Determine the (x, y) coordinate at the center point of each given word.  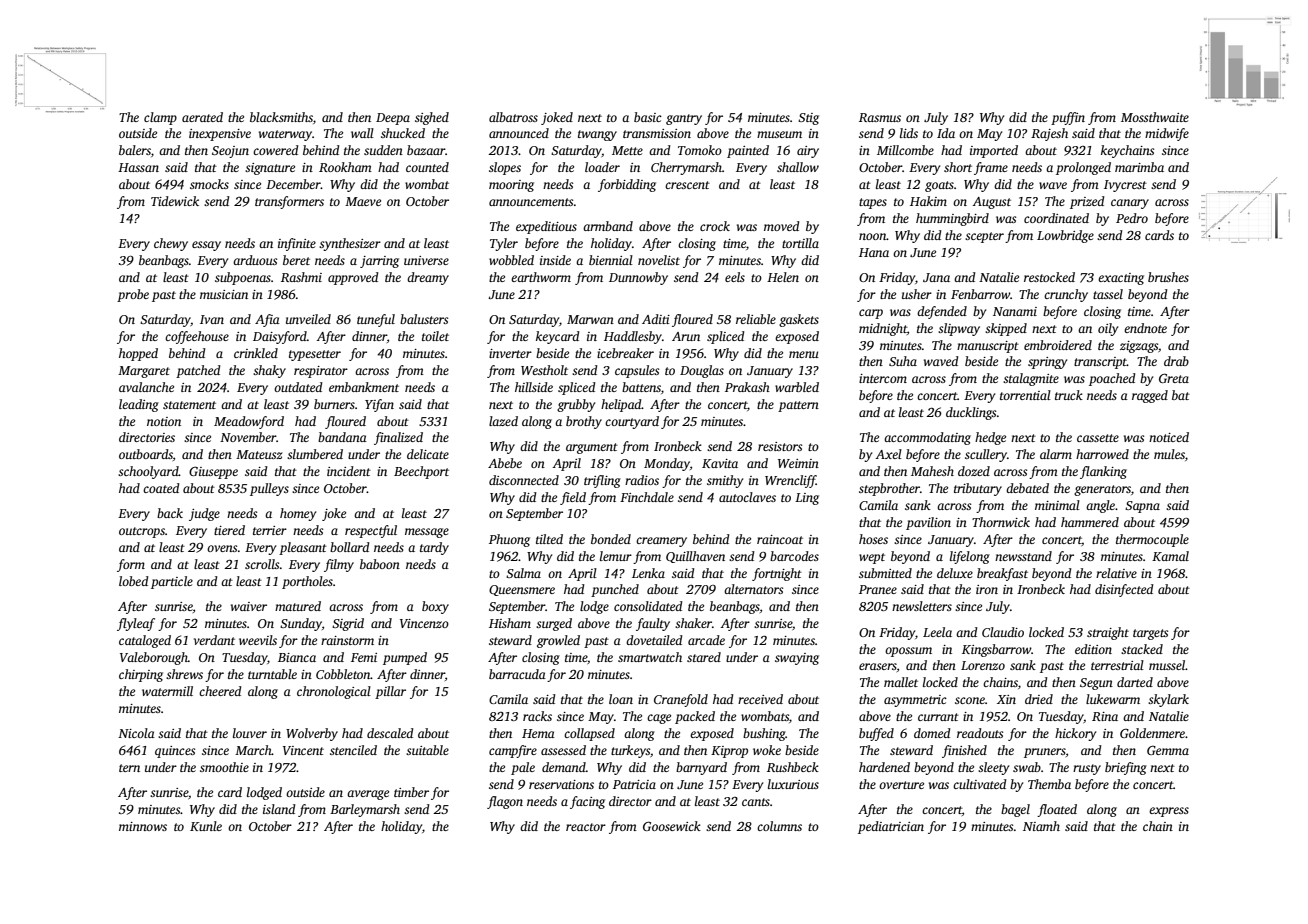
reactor (586, 827)
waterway (285, 135)
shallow (798, 167)
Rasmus (880, 117)
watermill (167, 691)
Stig (808, 119)
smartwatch (650, 657)
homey (298, 514)
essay (206, 246)
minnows (143, 826)
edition (1093, 649)
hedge (990, 438)
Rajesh (1049, 134)
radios (642, 480)
